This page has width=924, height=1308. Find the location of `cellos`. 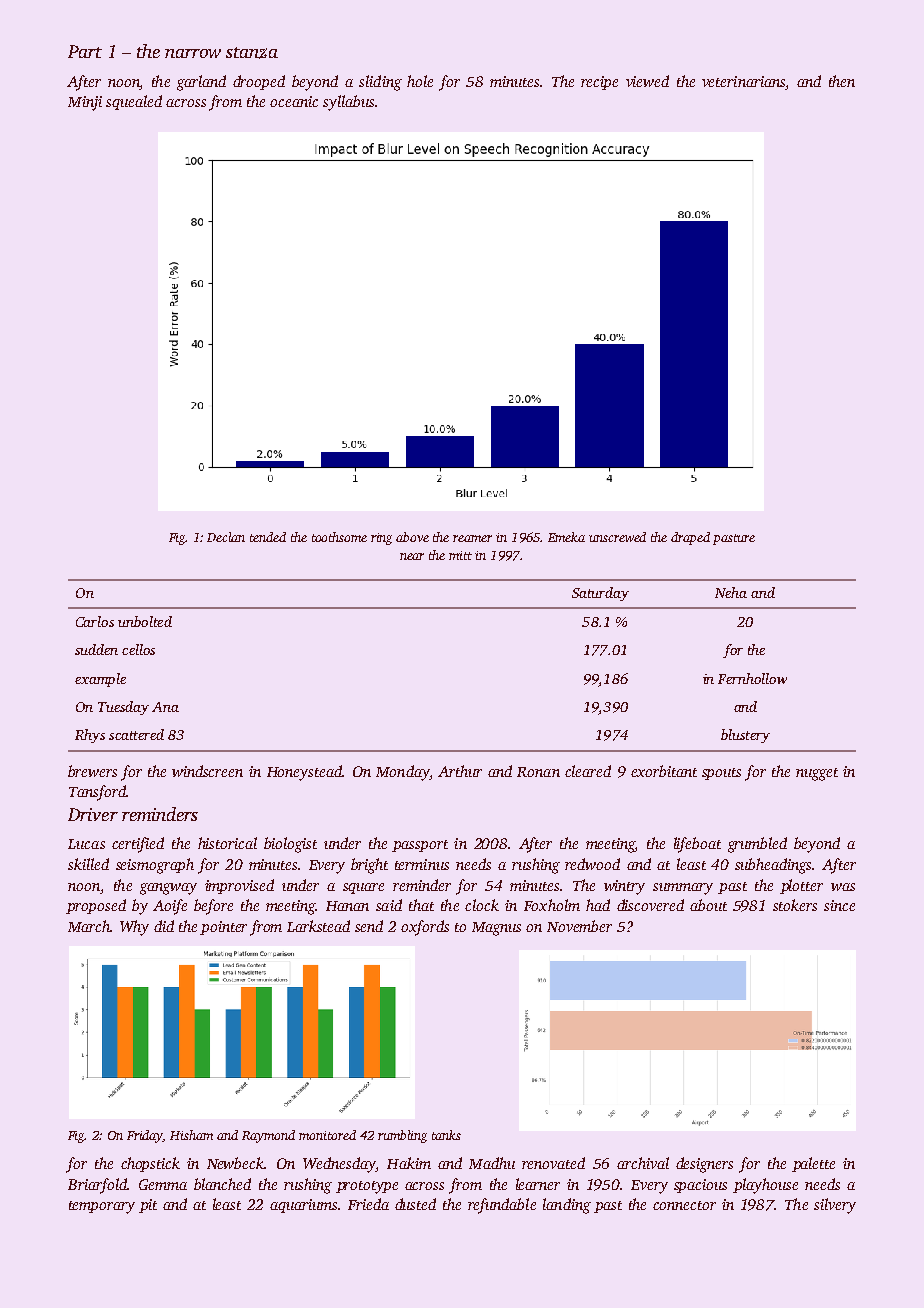

cellos is located at coordinates (138, 649).
